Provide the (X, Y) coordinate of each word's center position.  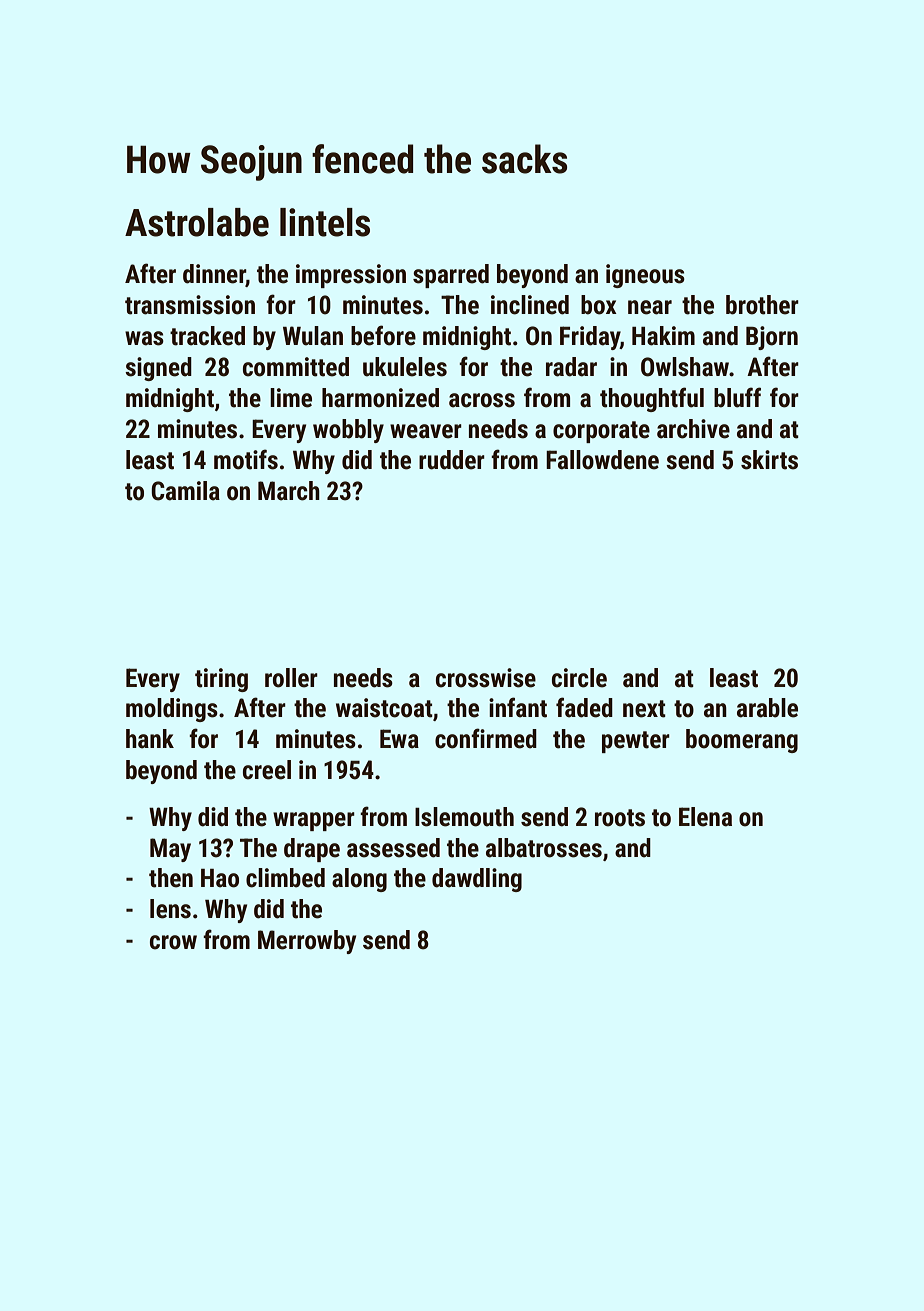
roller (291, 678)
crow (173, 942)
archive (693, 429)
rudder (452, 460)
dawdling (477, 880)
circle (579, 678)
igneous (645, 276)
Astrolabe (197, 222)
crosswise (486, 678)
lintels (325, 222)
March (289, 491)
